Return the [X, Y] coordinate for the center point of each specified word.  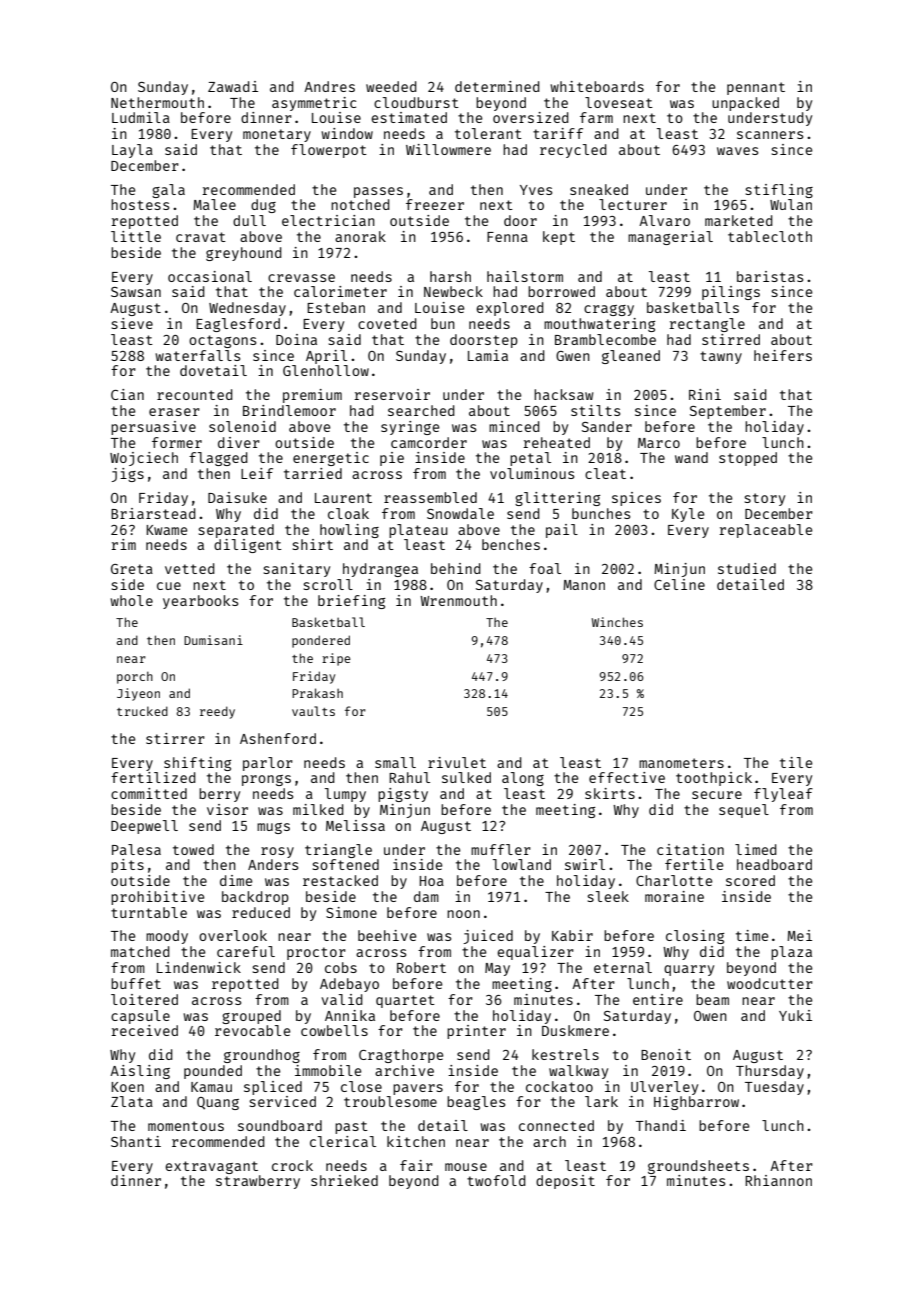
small [395, 762]
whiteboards [597, 86]
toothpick [714, 779]
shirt [313, 544]
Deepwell [144, 827]
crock [292, 1165]
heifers [783, 355]
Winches [617, 622]
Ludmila [141, 117]
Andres [329, 86]
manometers [681, 763]
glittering [557, 499]
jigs [128, 475]
